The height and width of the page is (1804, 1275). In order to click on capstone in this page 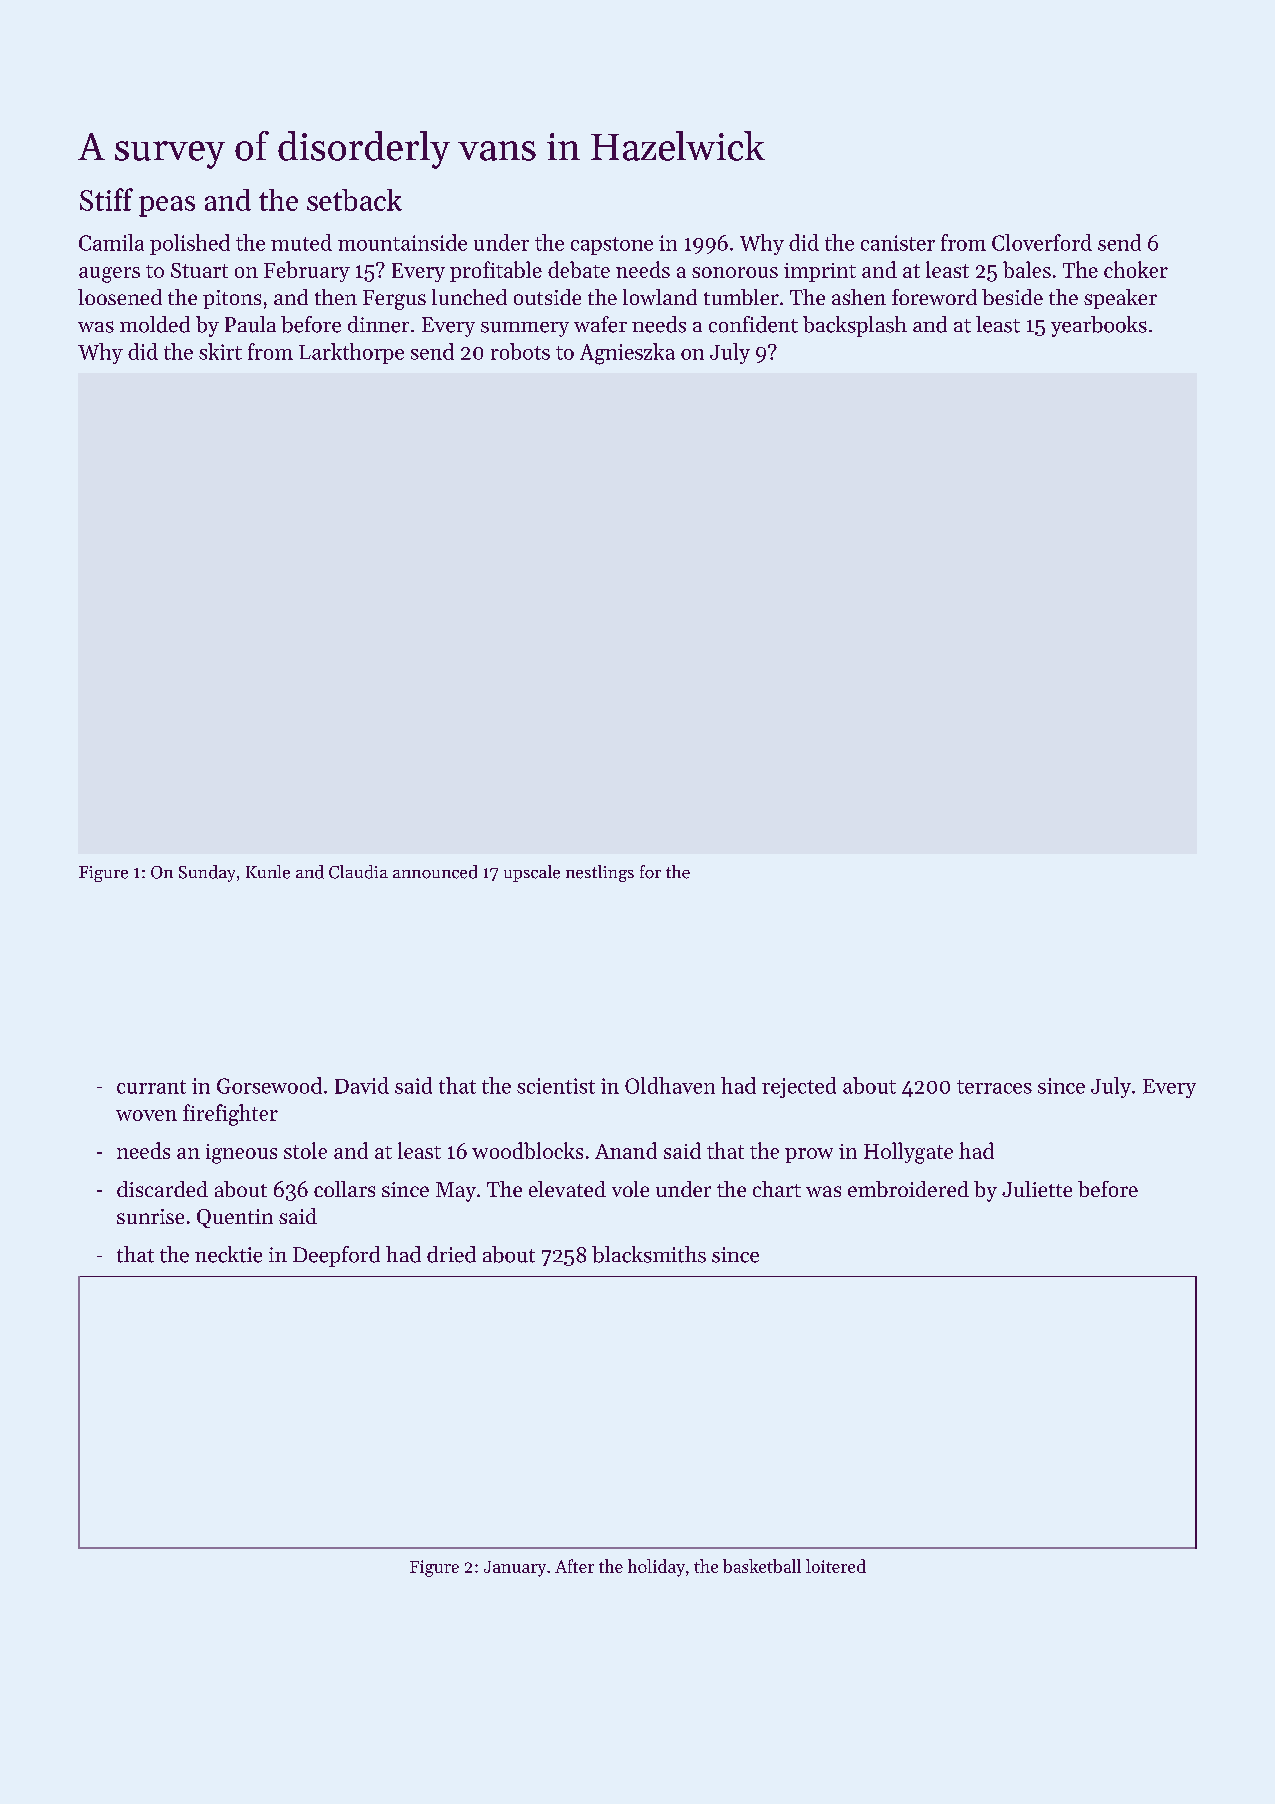, I will do `click(612, 246)`.
